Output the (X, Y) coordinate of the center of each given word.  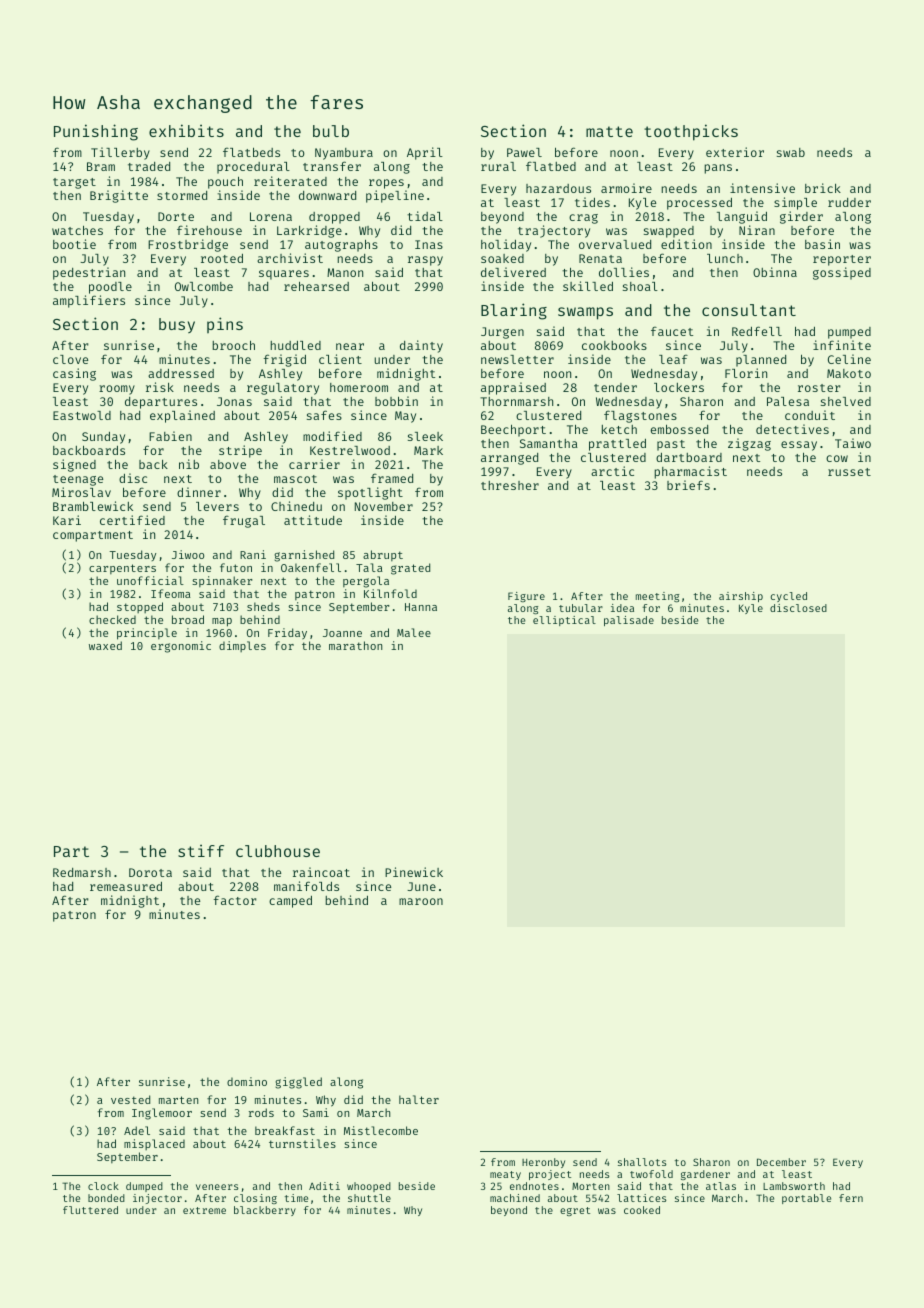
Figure (526, 597)
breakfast (285, 1130)
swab (791, 152)
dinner (199, 492)
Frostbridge (188, 245)
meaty (505, 1175)
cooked (642, 1210)
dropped (334, 218)
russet (849, 472)
